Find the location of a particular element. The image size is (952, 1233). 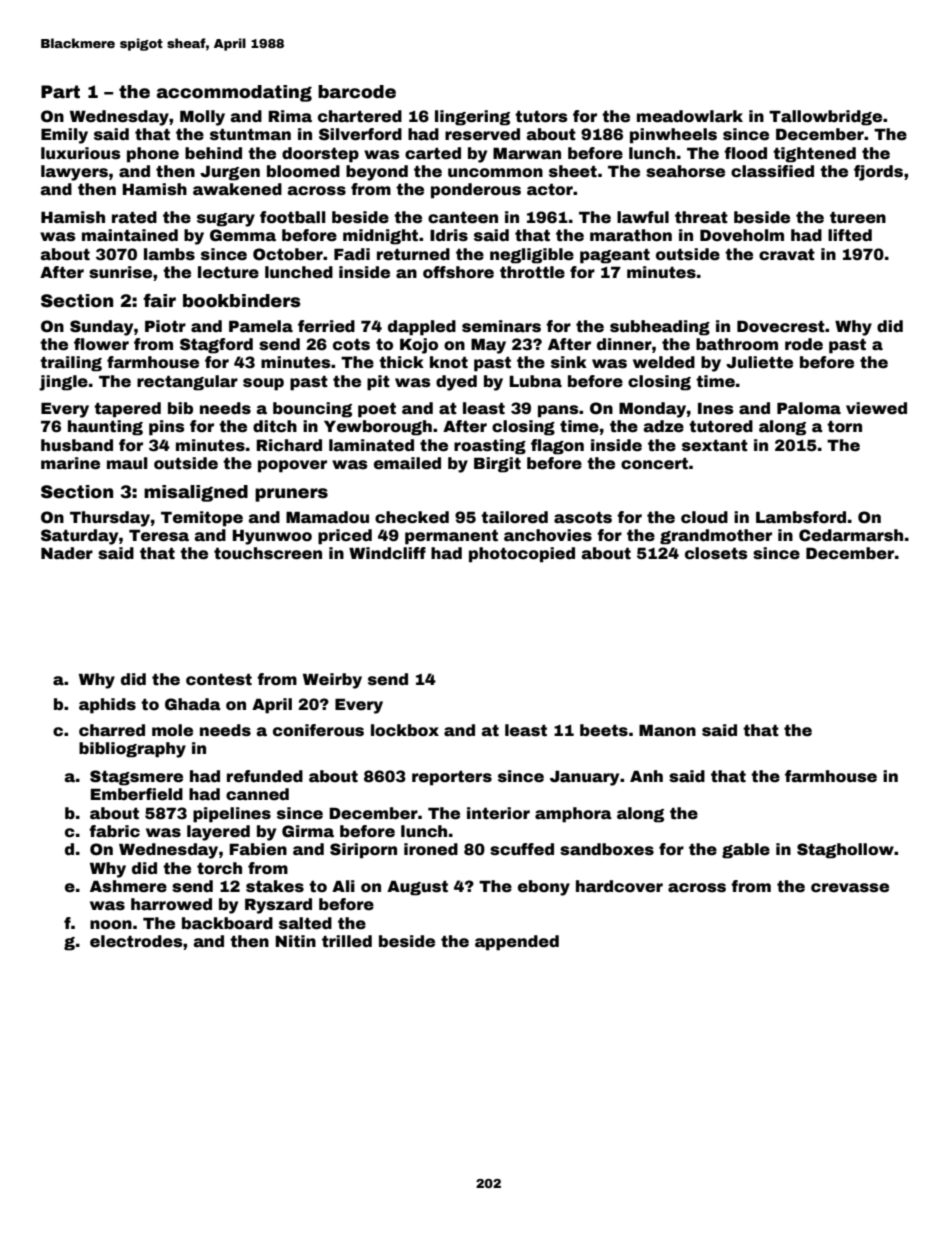

contest is located at coordinates (219, 680).
